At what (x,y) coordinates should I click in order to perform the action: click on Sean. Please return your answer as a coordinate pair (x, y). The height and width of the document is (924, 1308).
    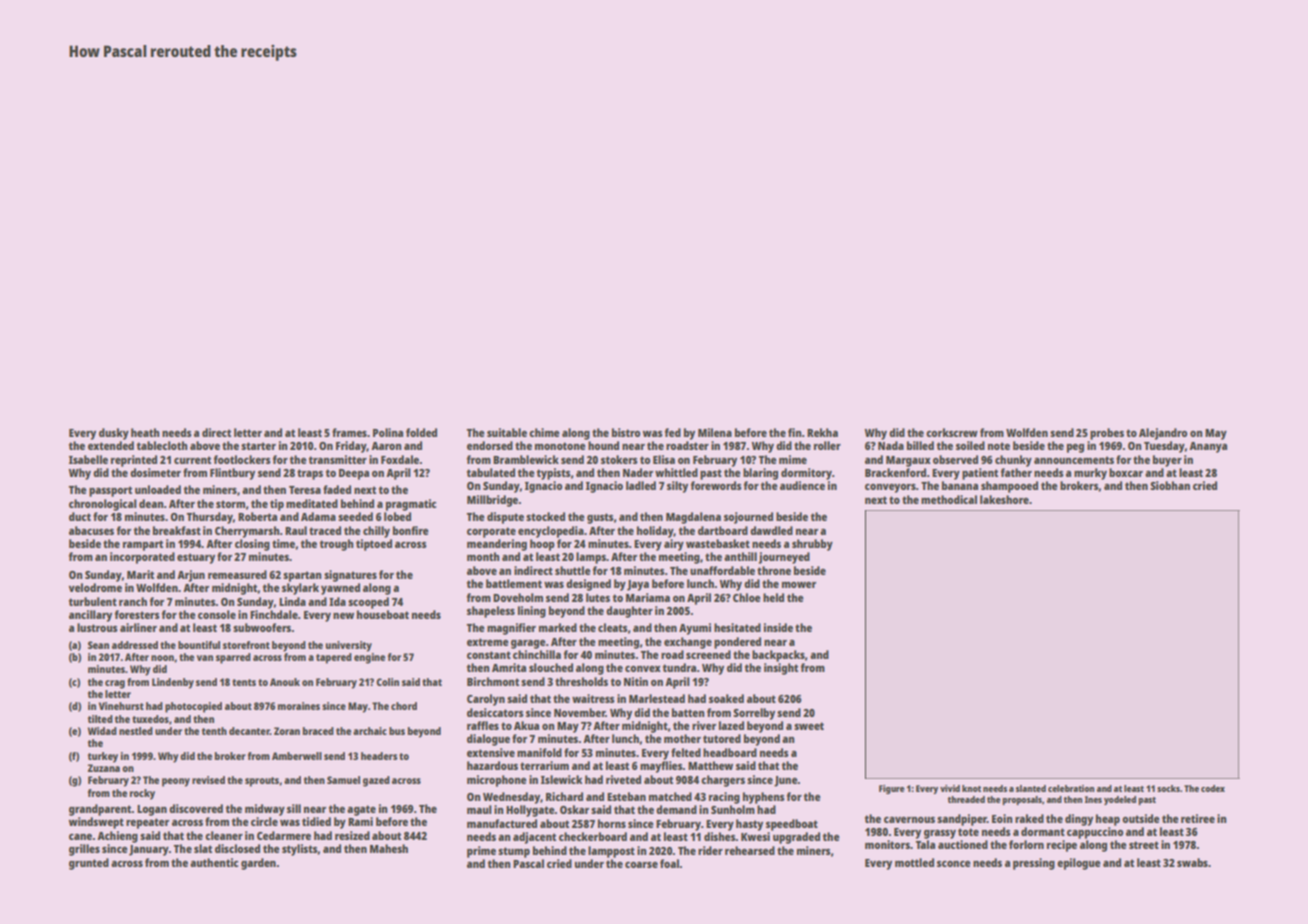
    Looking at the image, I should click on (98, 645).
